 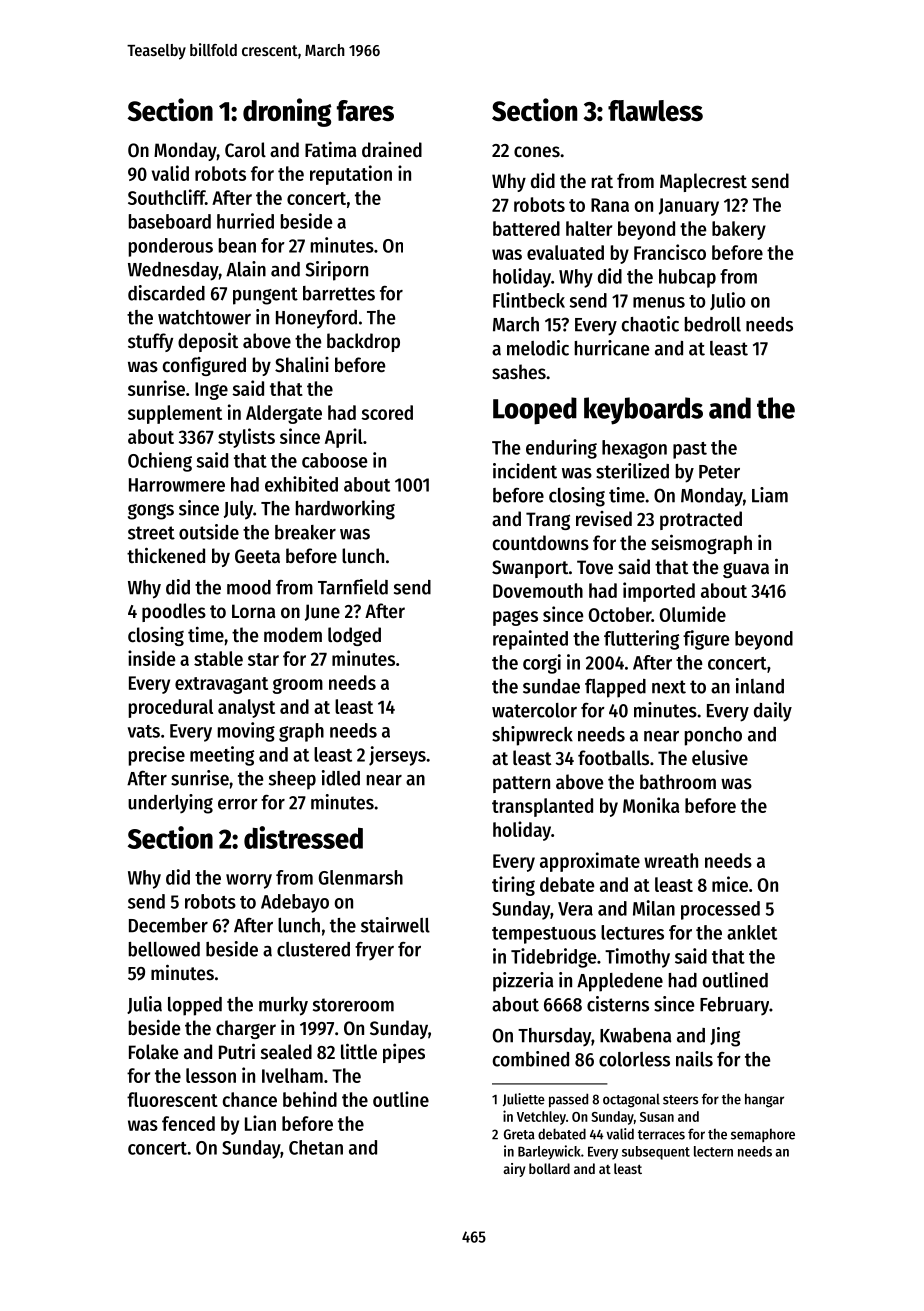 I want to click on Dovemouth, so click(x=538, y=590).
